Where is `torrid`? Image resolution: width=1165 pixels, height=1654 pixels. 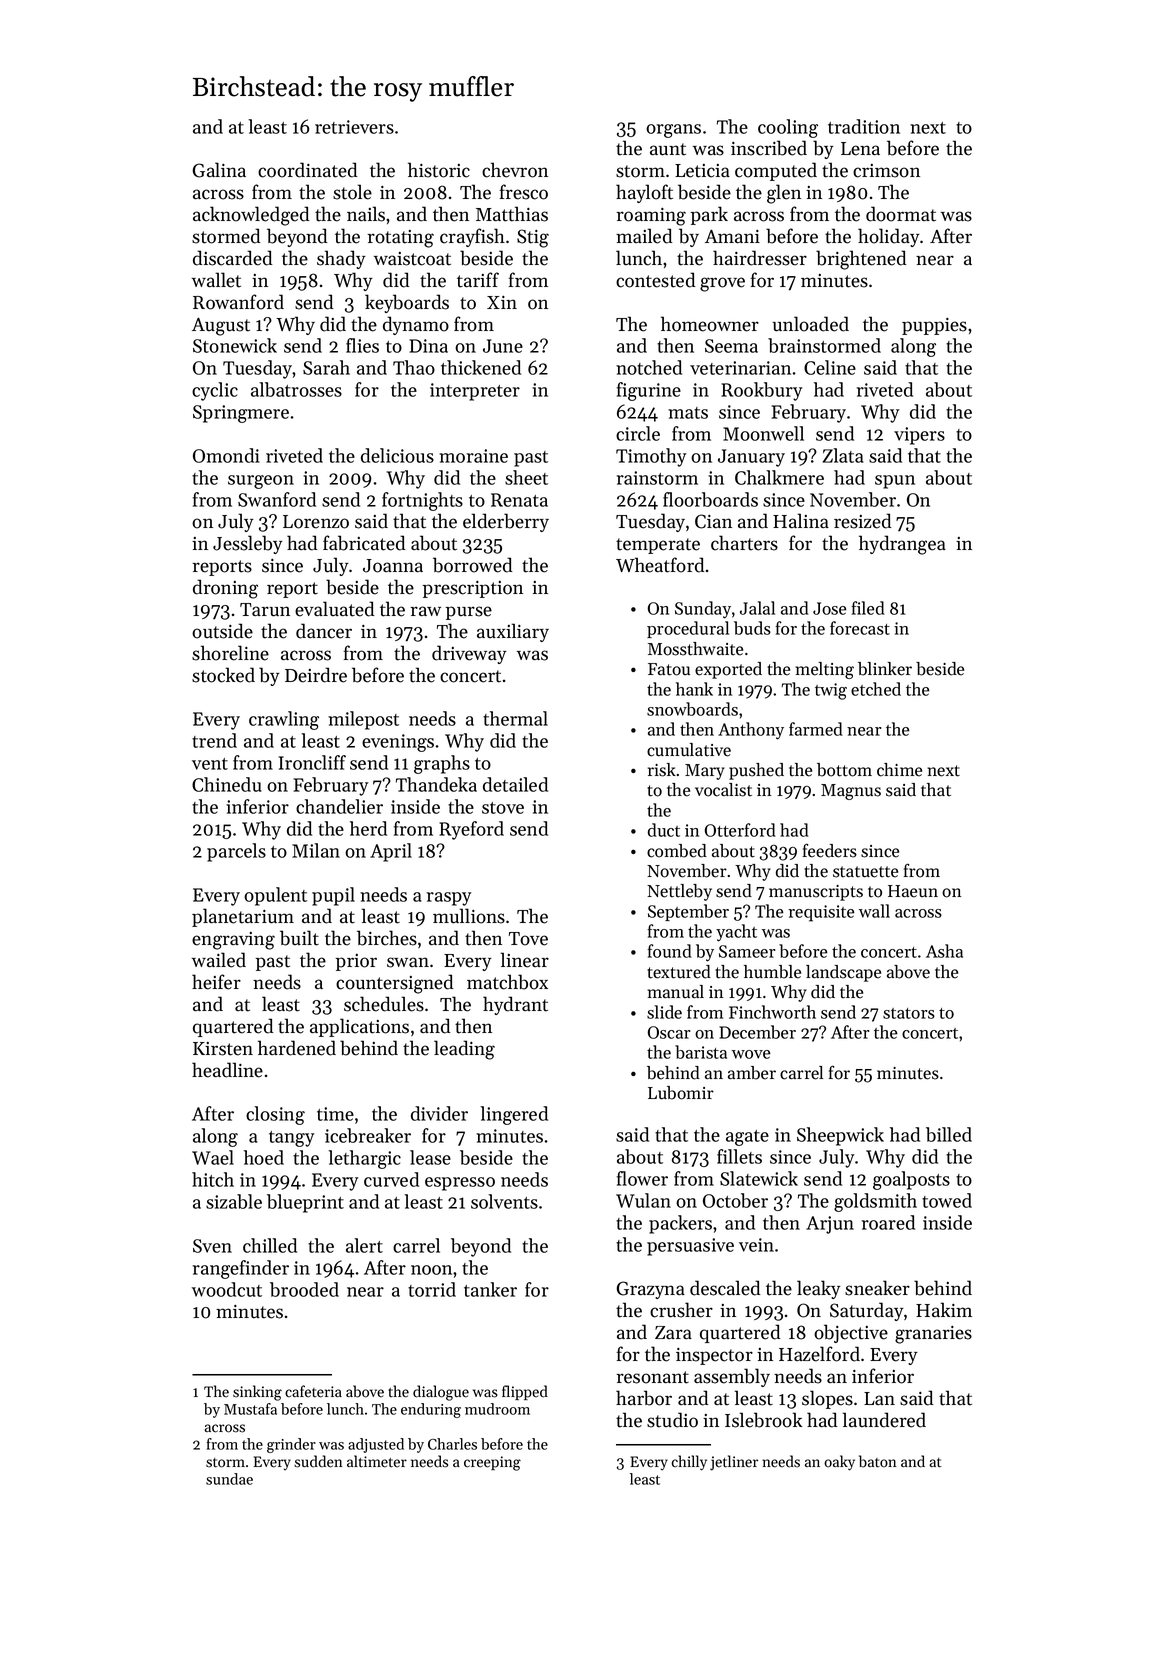 torrid is located at coordinates (432, 1289).
